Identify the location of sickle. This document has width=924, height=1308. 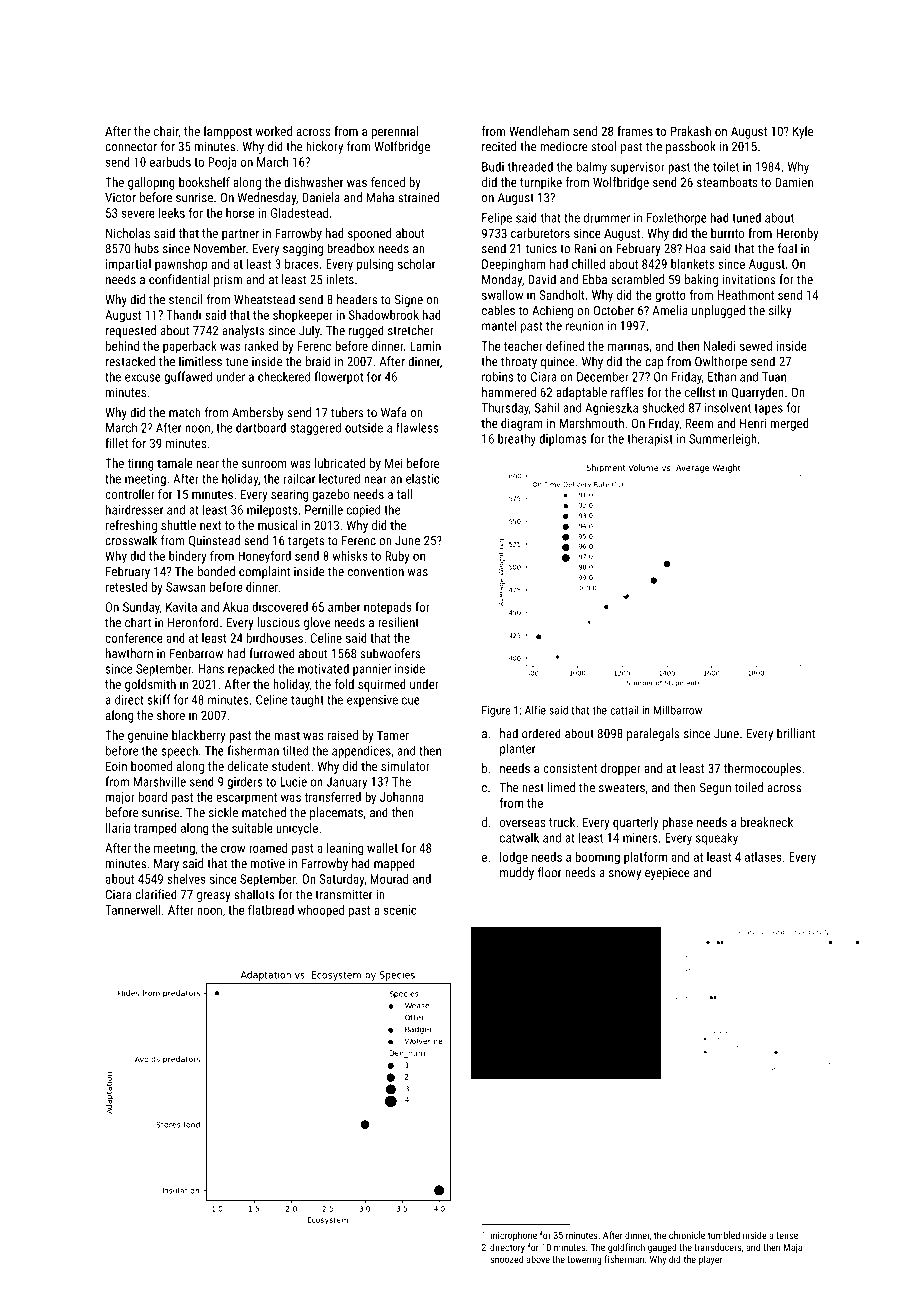
(223, 812).
